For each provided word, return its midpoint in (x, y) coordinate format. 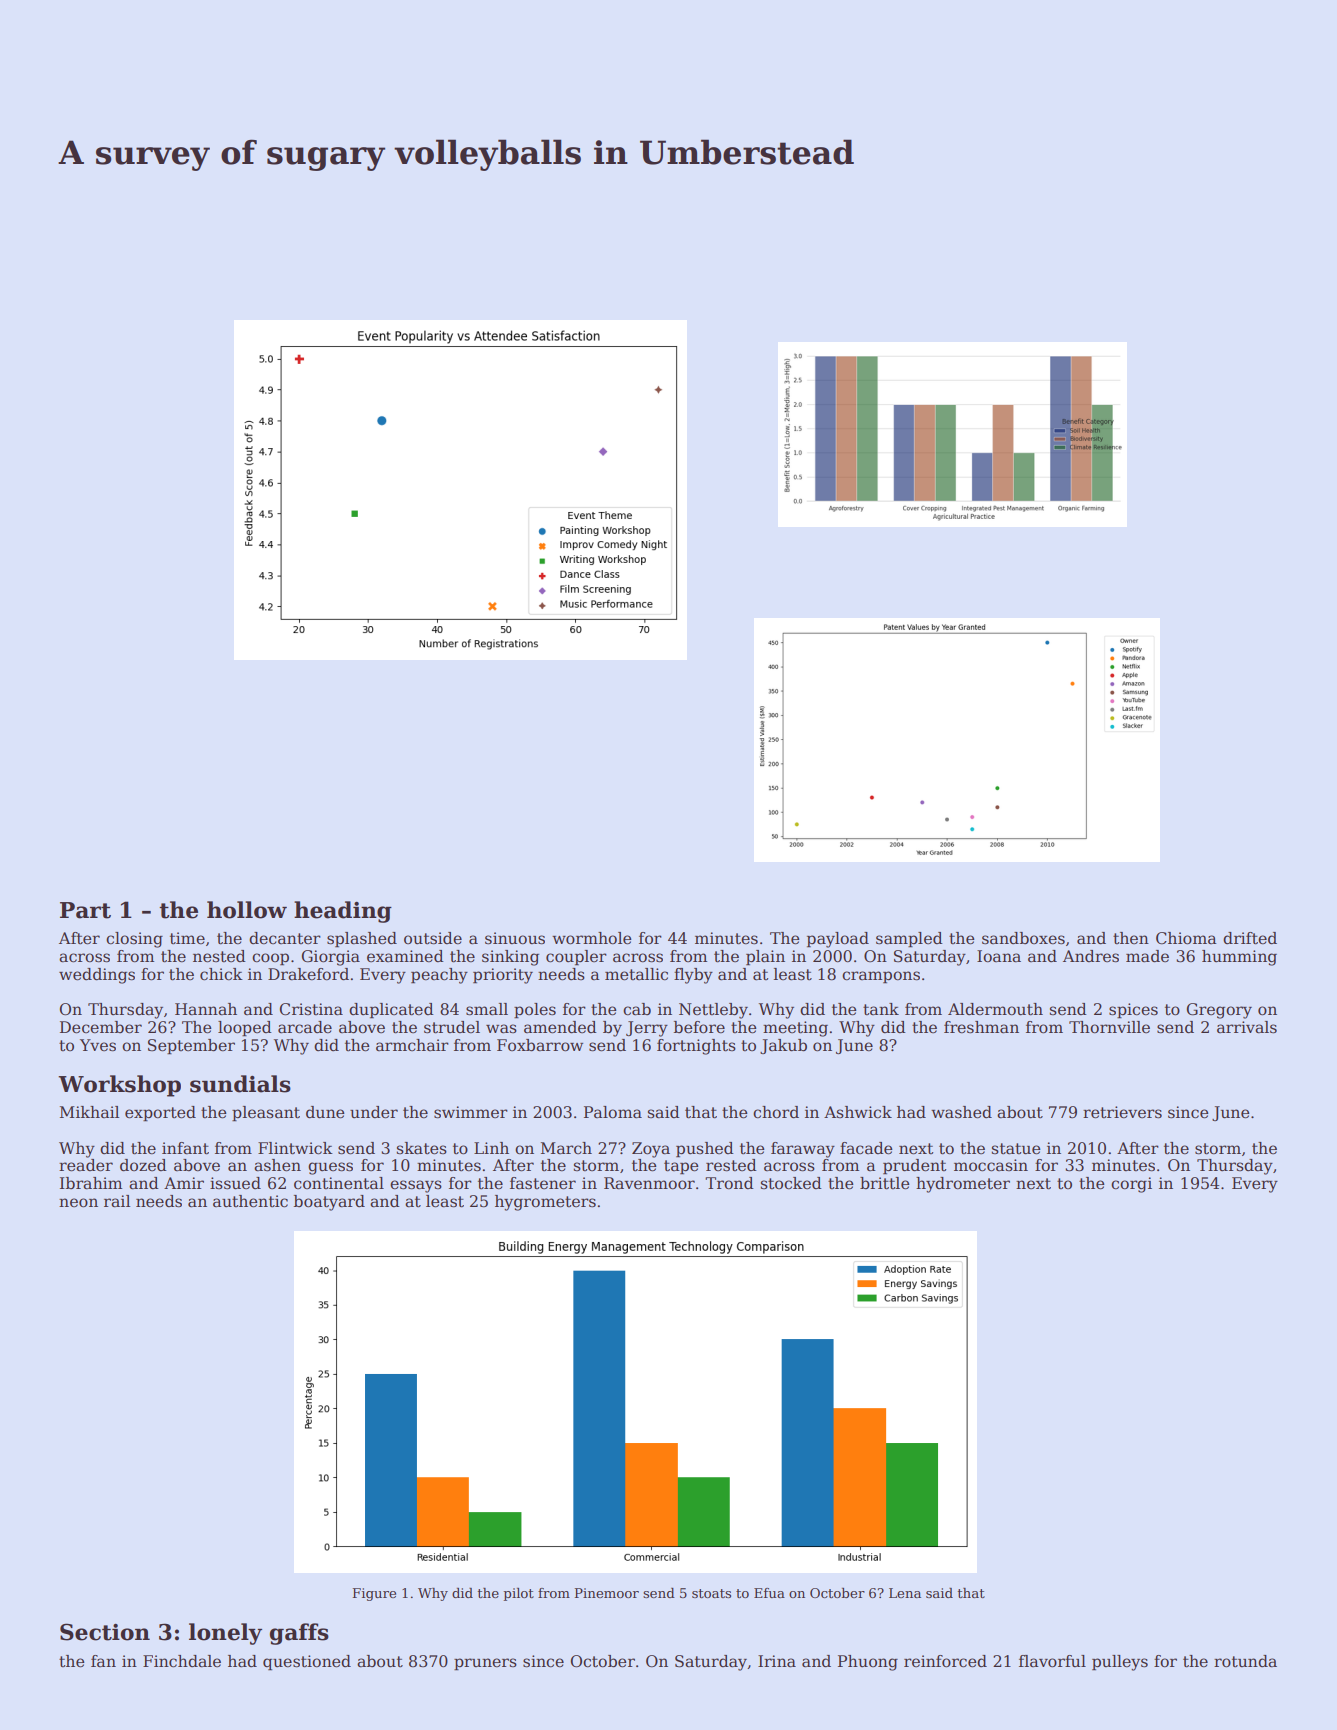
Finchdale (182, 1661)
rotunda (1245, 1661)
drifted (1250, 938)
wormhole (591, 938)
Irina (777, 1661)
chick (221, 974)
